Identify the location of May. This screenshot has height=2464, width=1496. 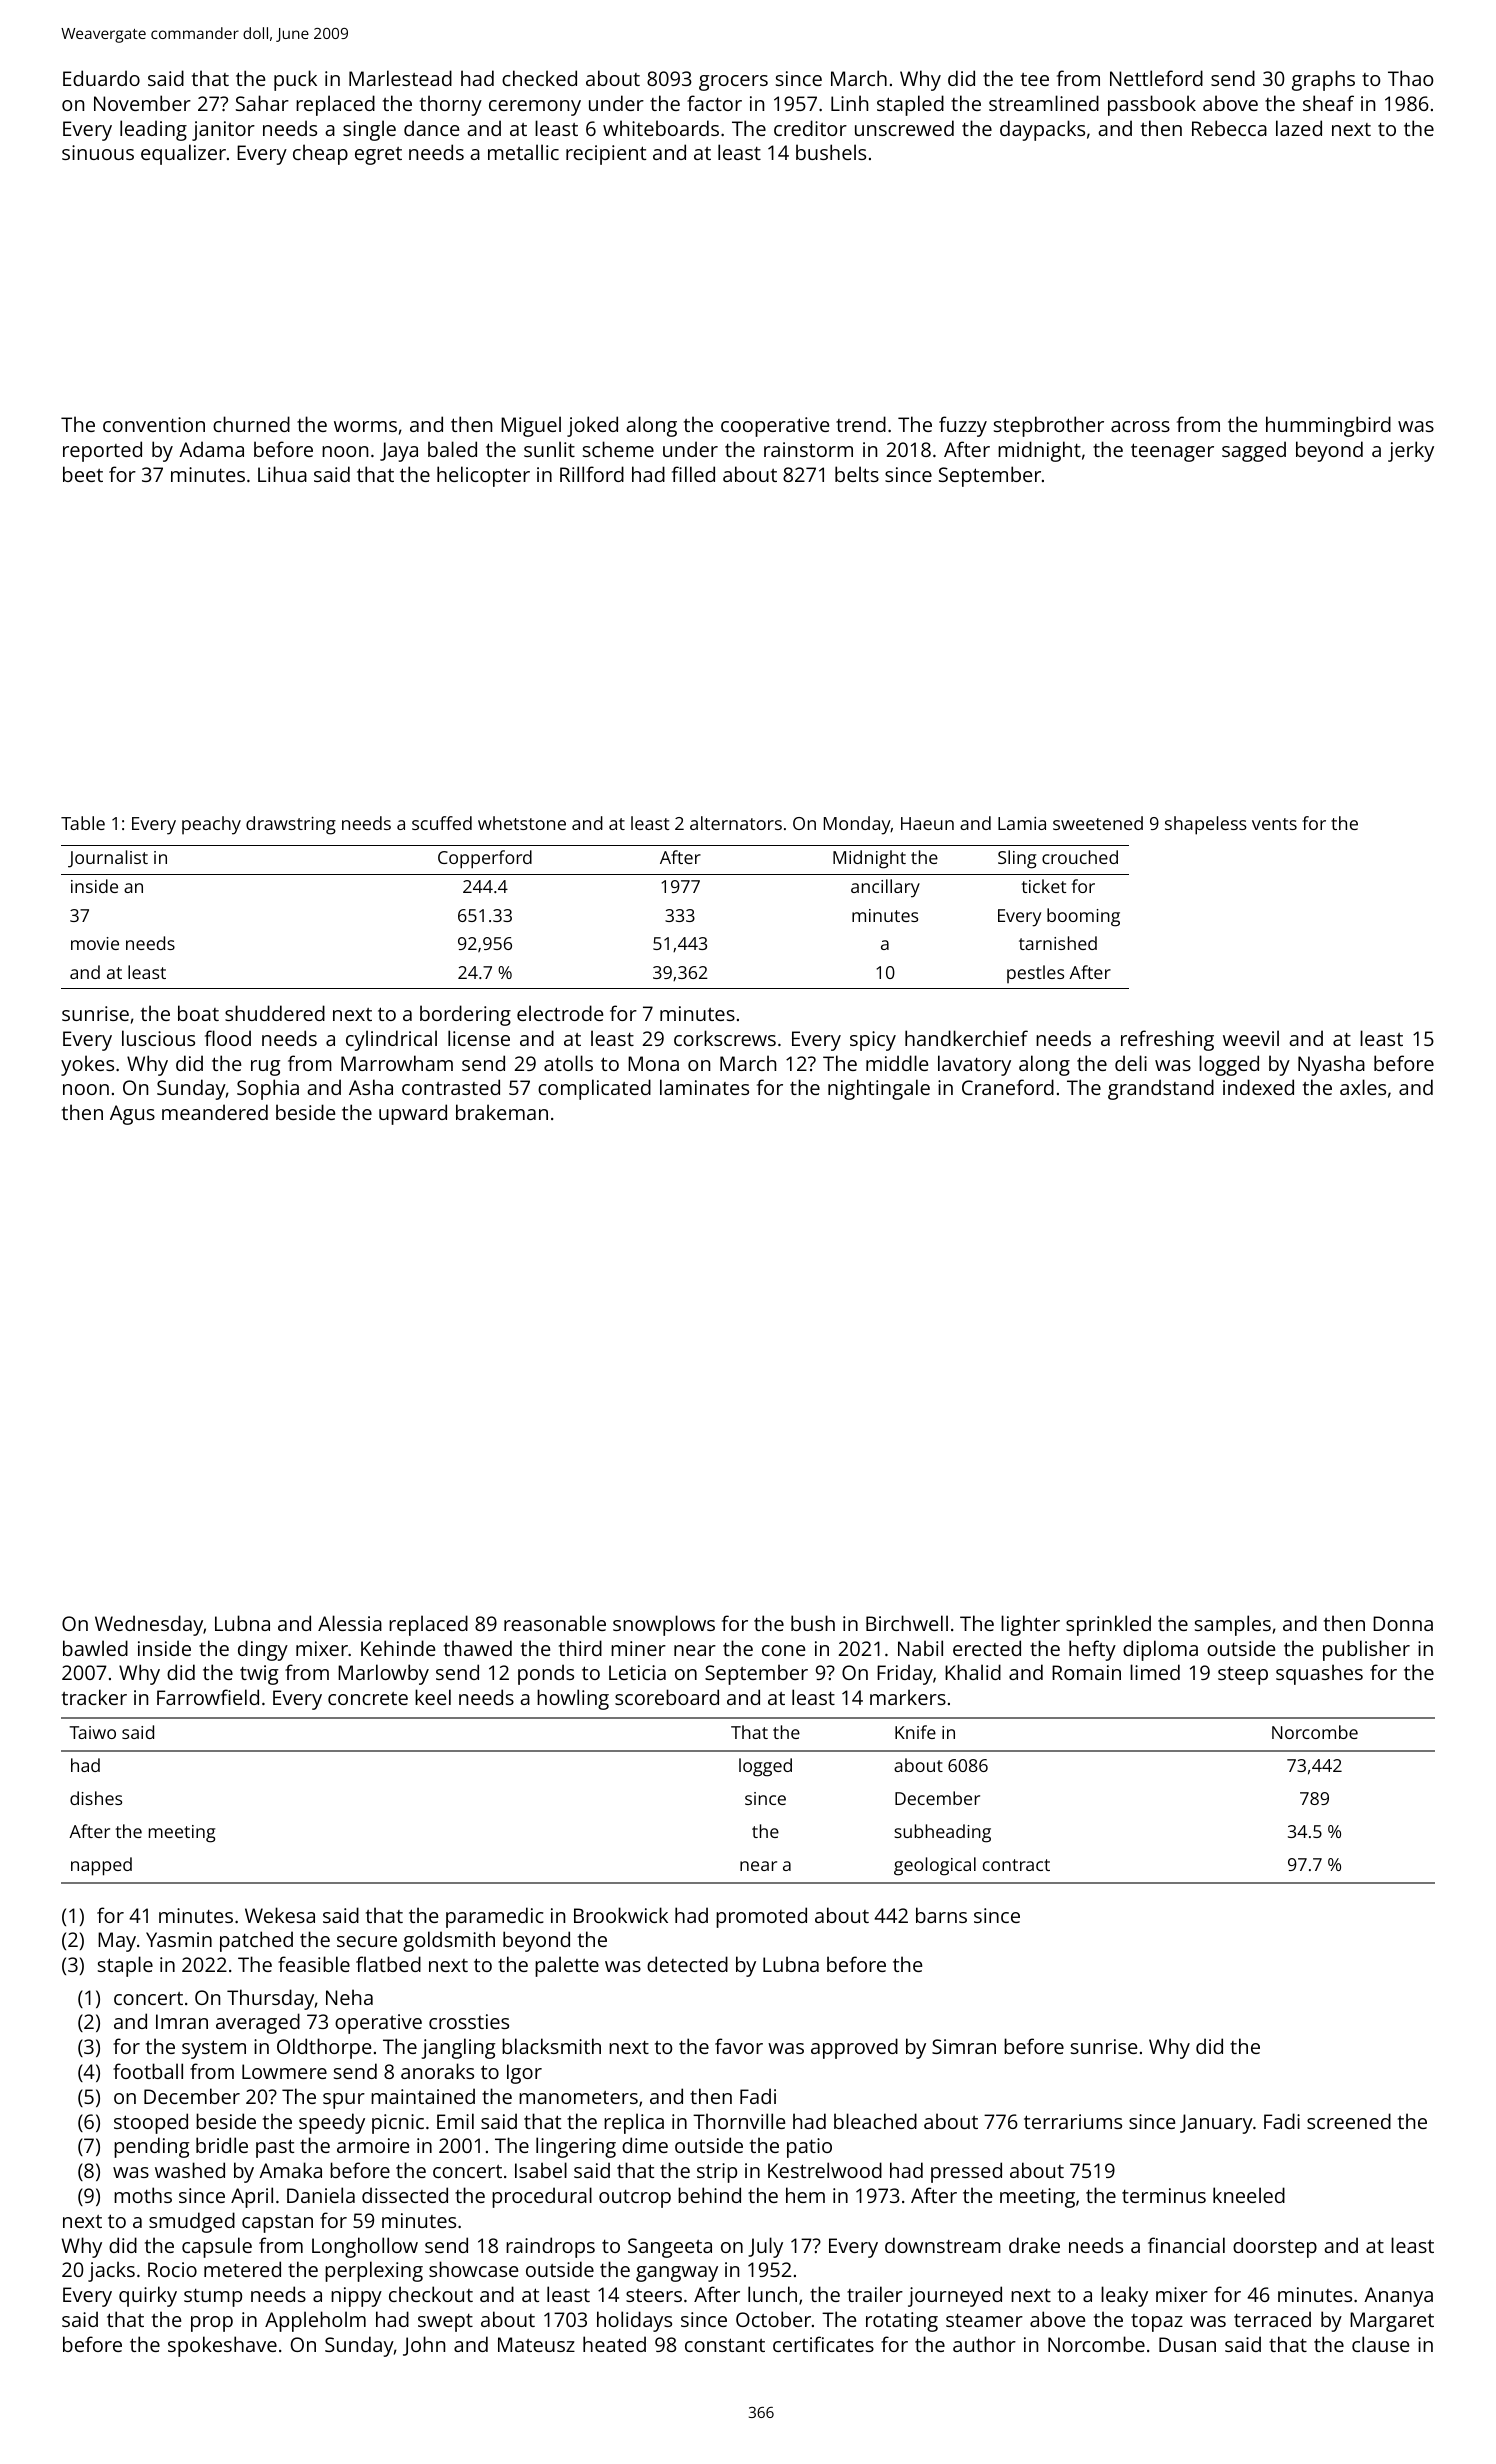
(117, 1942).
